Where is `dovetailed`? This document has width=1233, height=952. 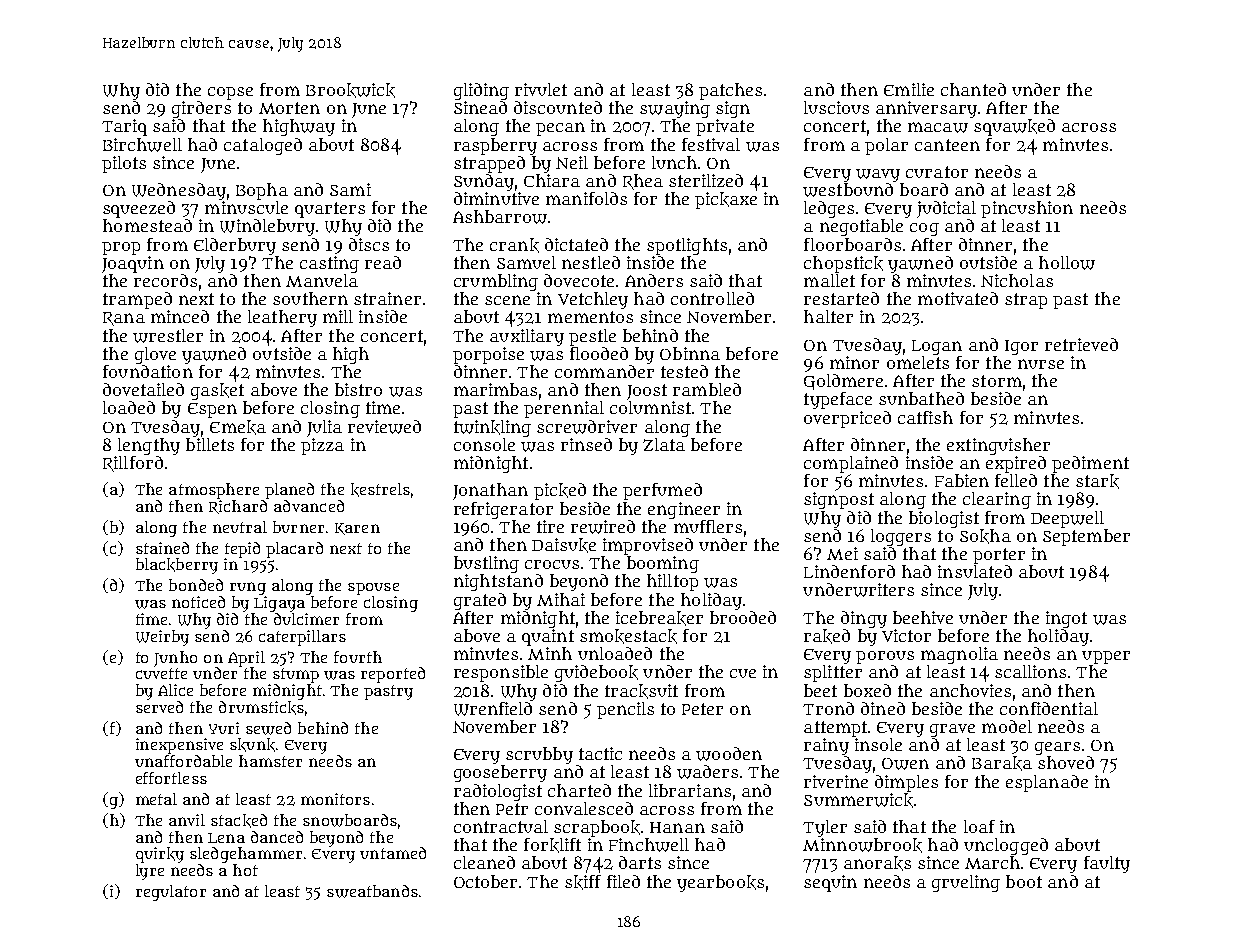
dovetailed is located at coordinates (143, 389).
